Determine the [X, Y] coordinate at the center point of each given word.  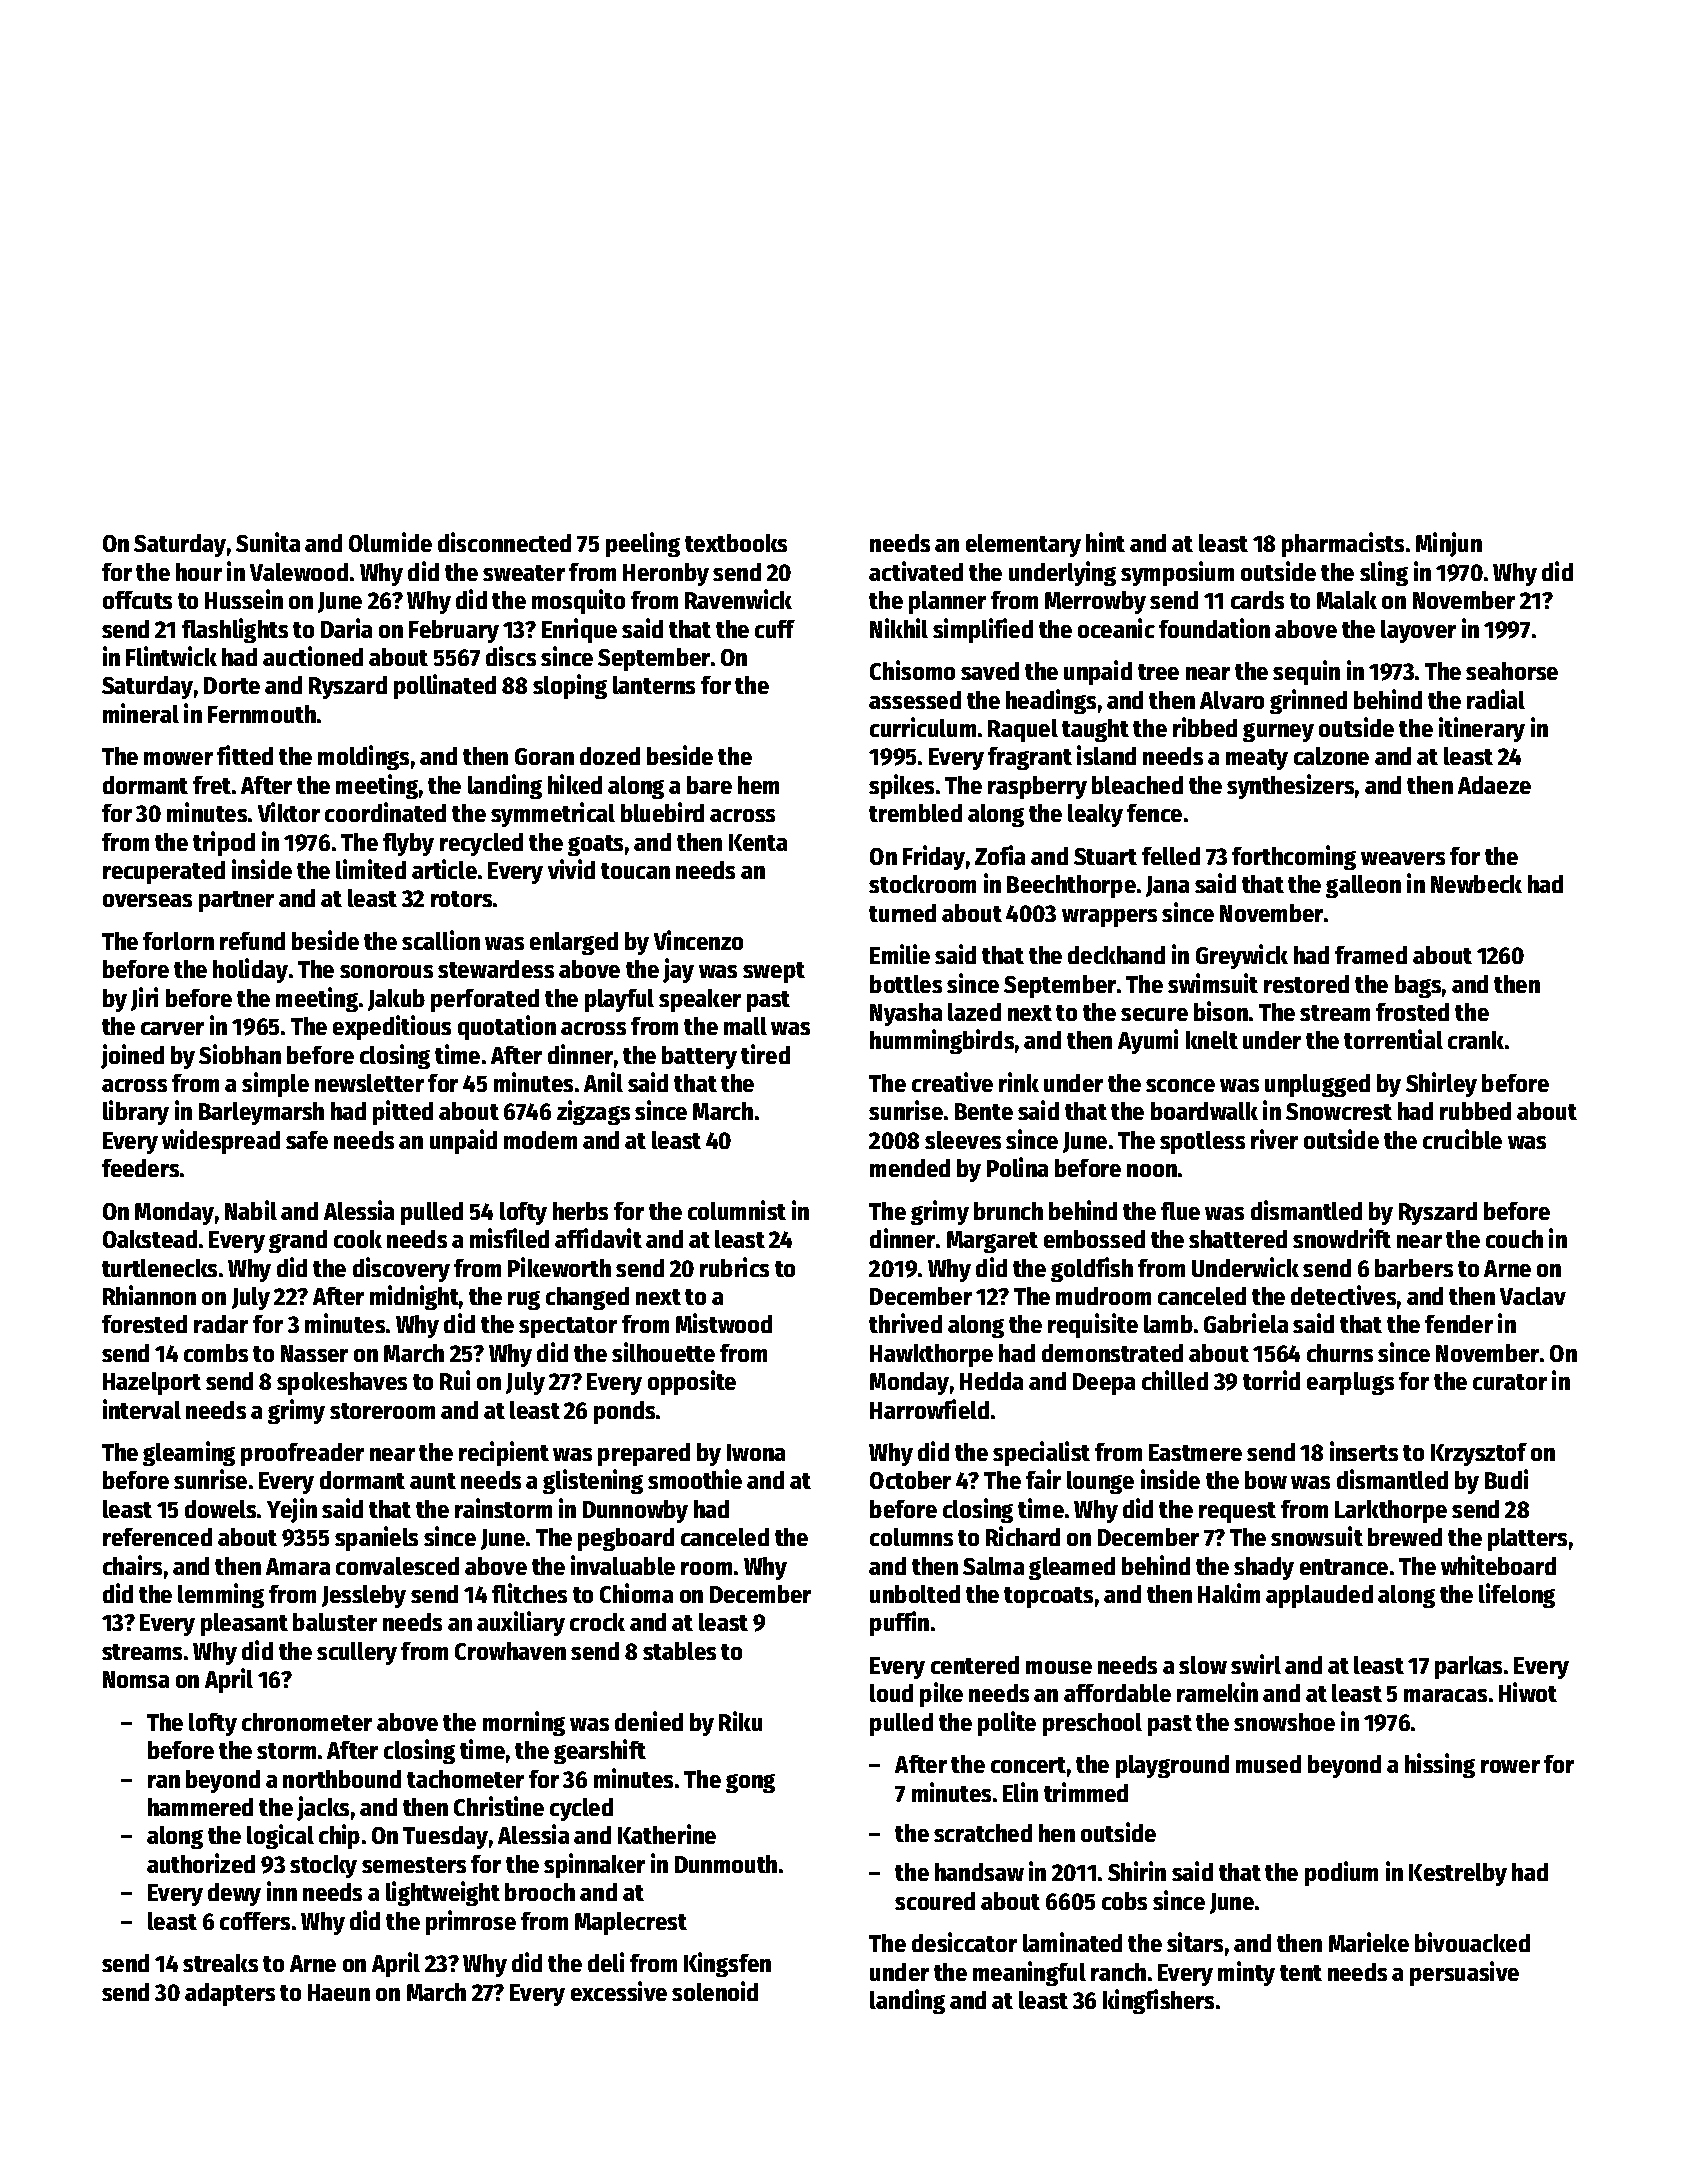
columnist [737, 1210]
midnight [414, 1297]
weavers [1403, 858]
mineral [141, 713]
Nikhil [899, 628]
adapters [230, 1994]
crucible [1462, 1139]
